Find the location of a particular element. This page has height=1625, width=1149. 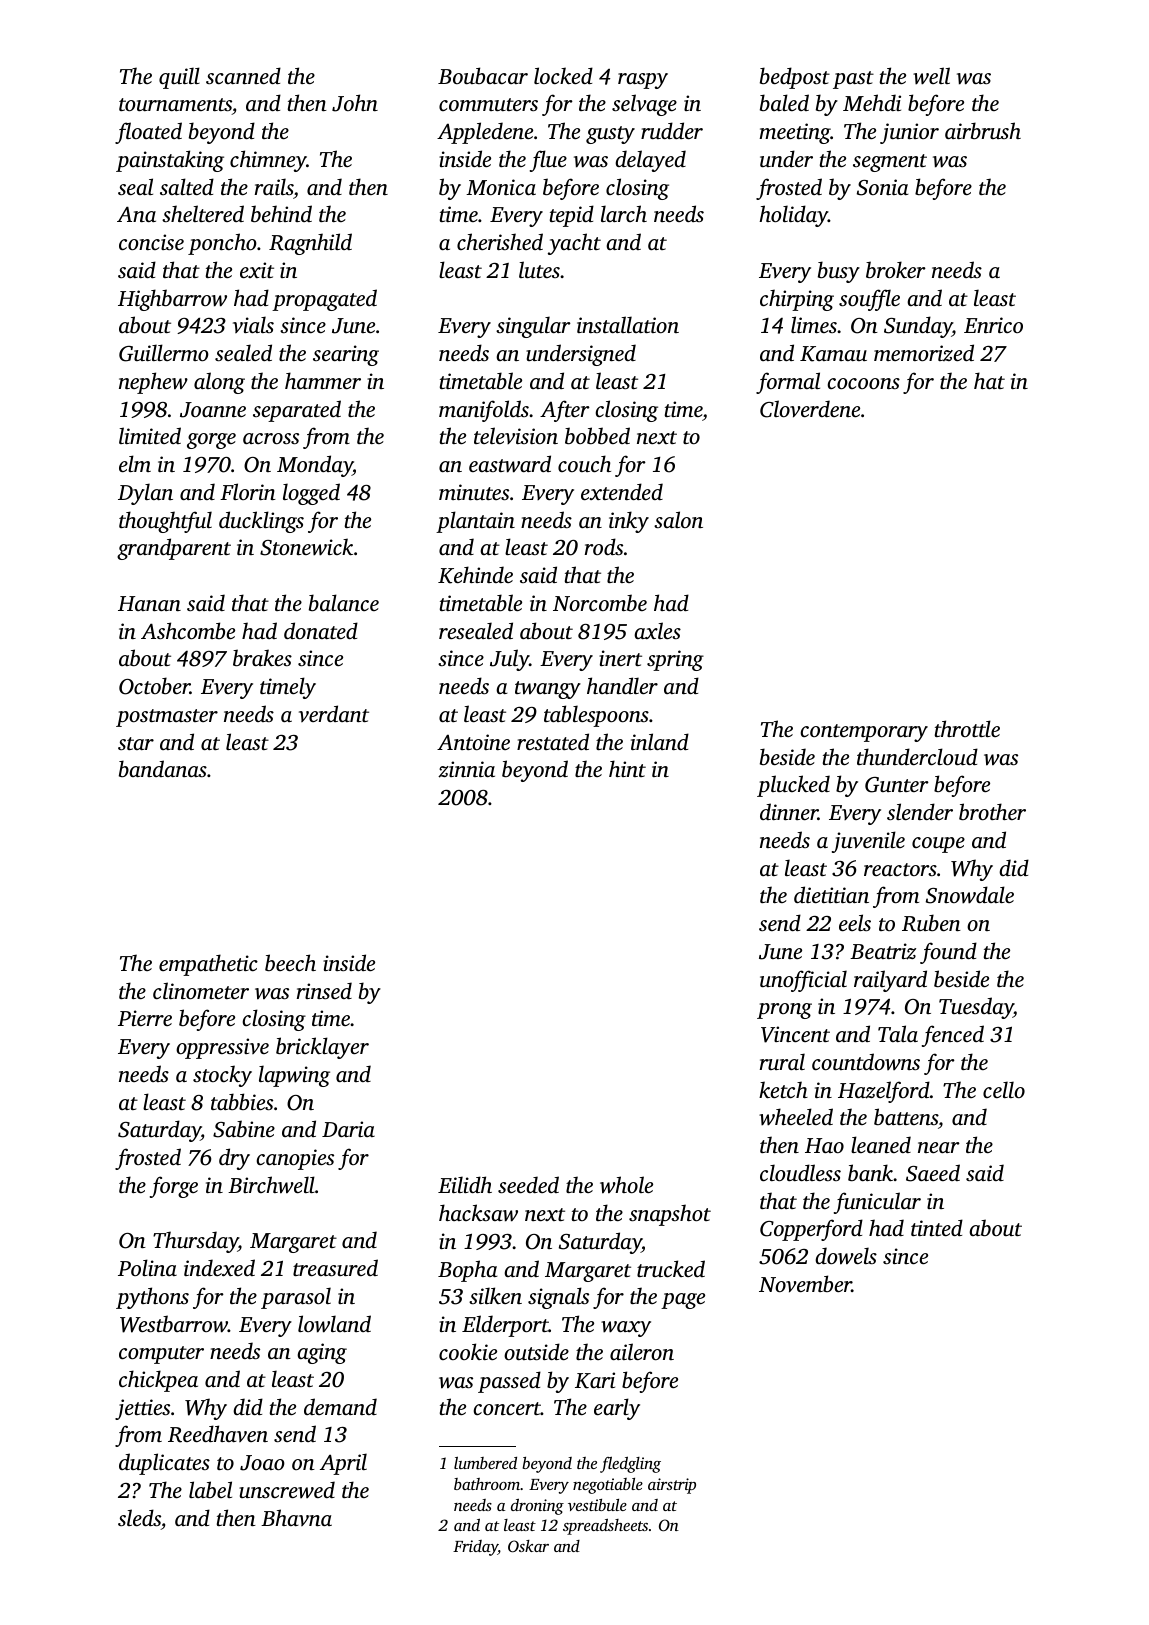

sleds is located at coordinates (139, 1517).
